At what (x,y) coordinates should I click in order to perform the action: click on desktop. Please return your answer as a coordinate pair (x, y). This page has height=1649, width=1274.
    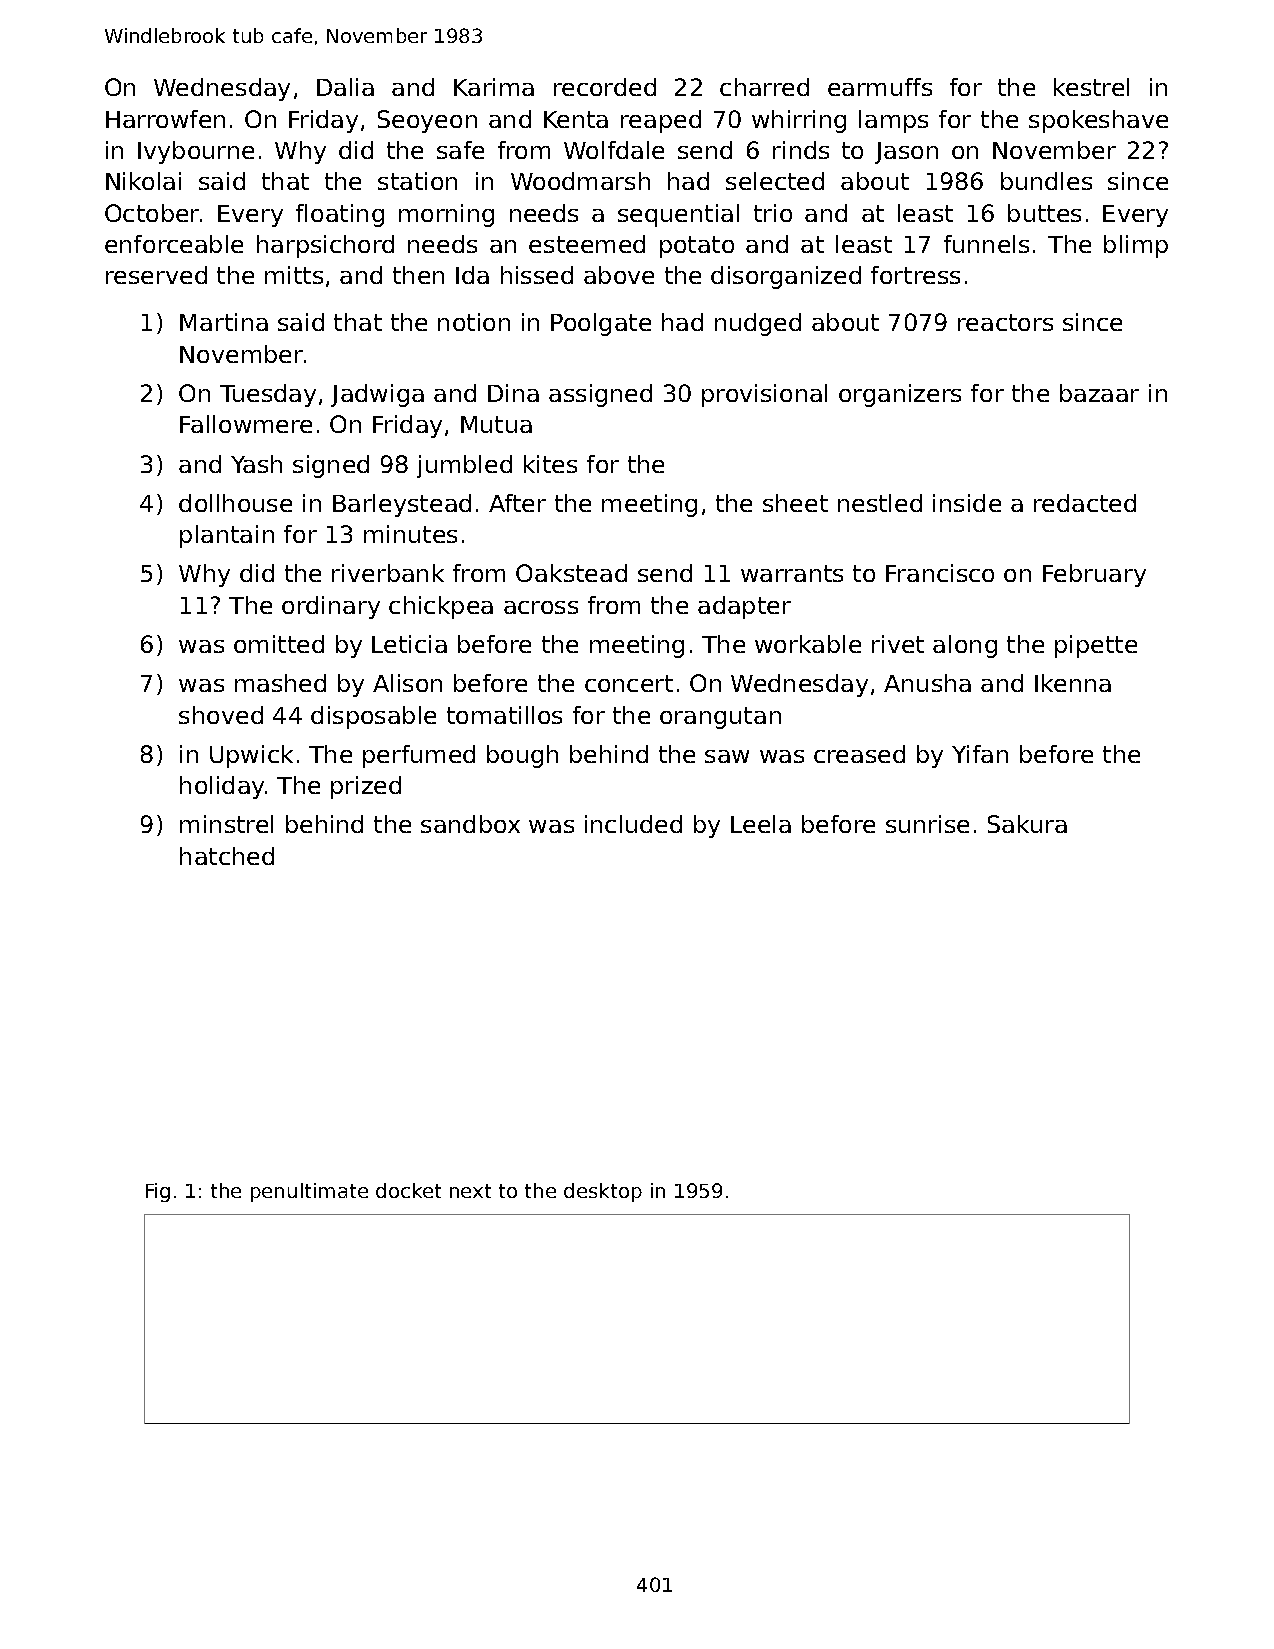
    Looking at the image, I should click on (603, 1192).
